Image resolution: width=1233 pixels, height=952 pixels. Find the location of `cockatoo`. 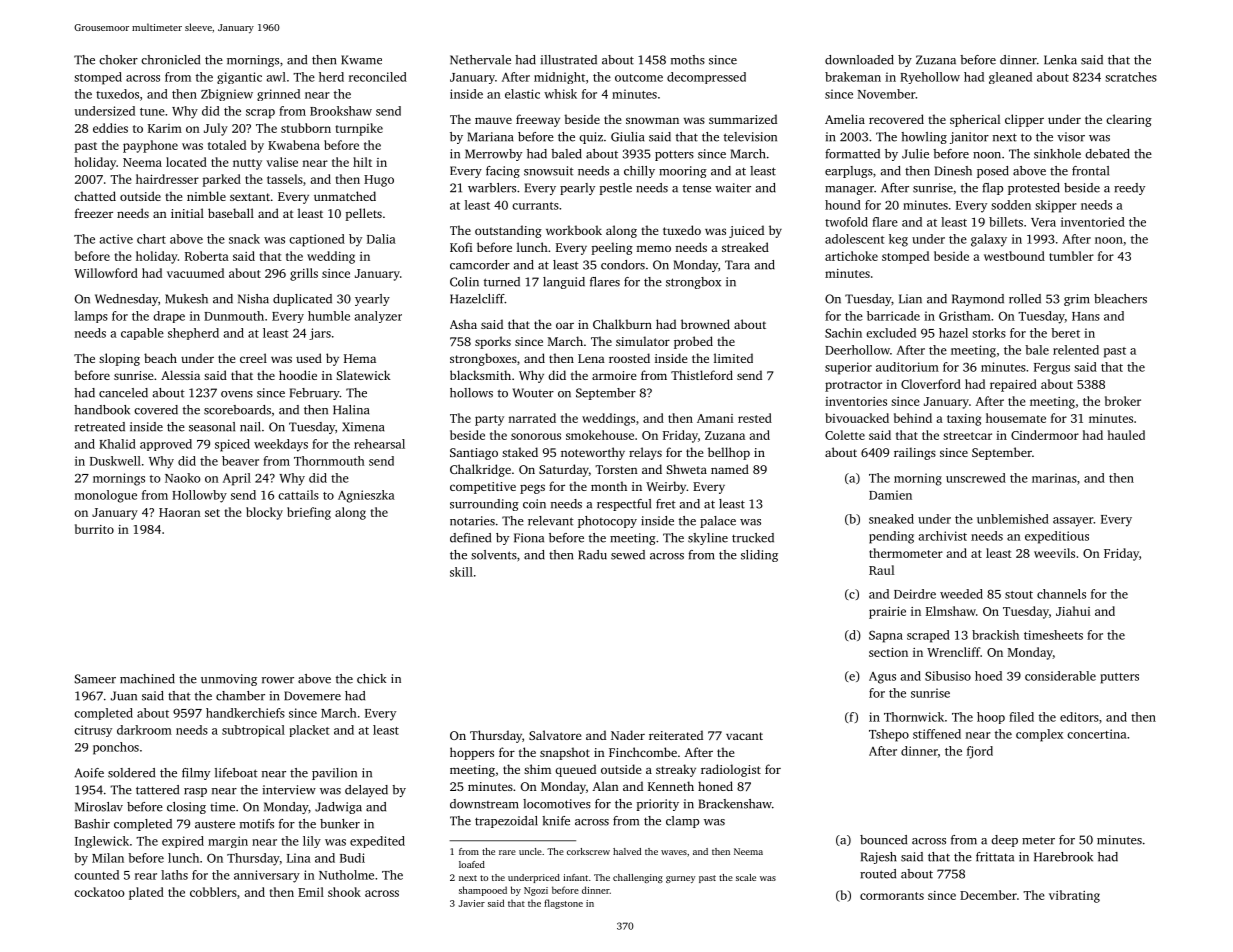

cockatoo is located at coordinates (99, 892).
